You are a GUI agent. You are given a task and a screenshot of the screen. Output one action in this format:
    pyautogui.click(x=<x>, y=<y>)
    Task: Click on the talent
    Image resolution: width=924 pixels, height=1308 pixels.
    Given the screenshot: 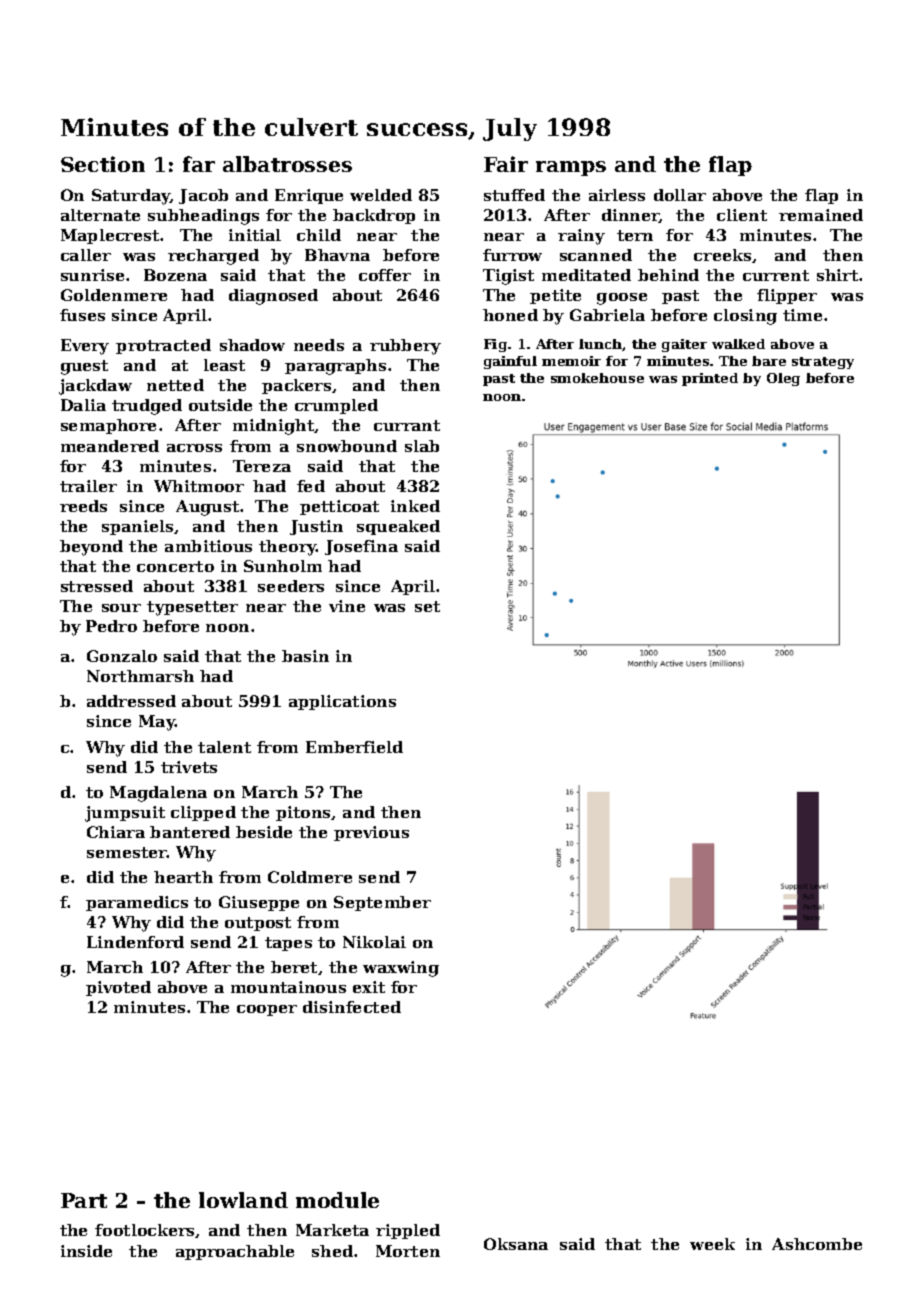 What is the action you would take?
    pyautogui.click(x=224, y=747)
